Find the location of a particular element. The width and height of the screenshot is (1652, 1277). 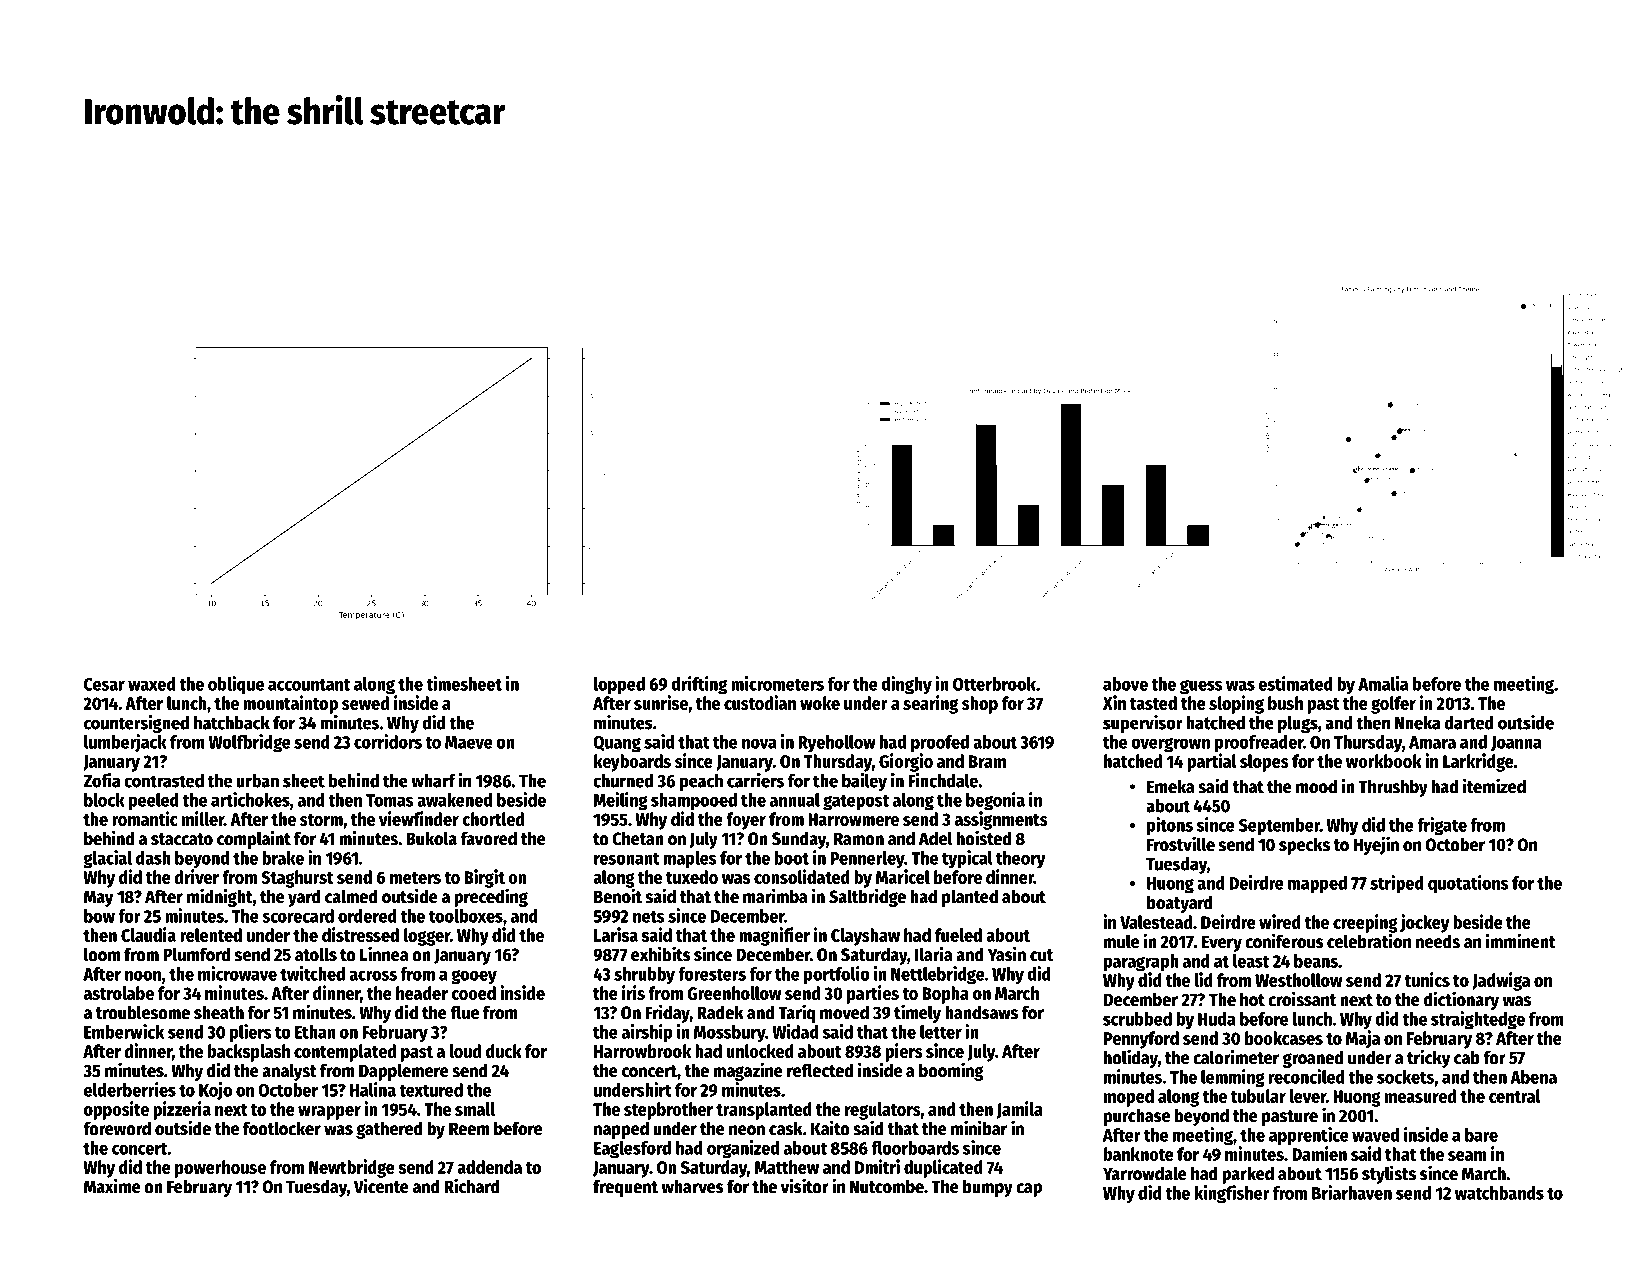

countersigned is located at coordinates (136, 724).
